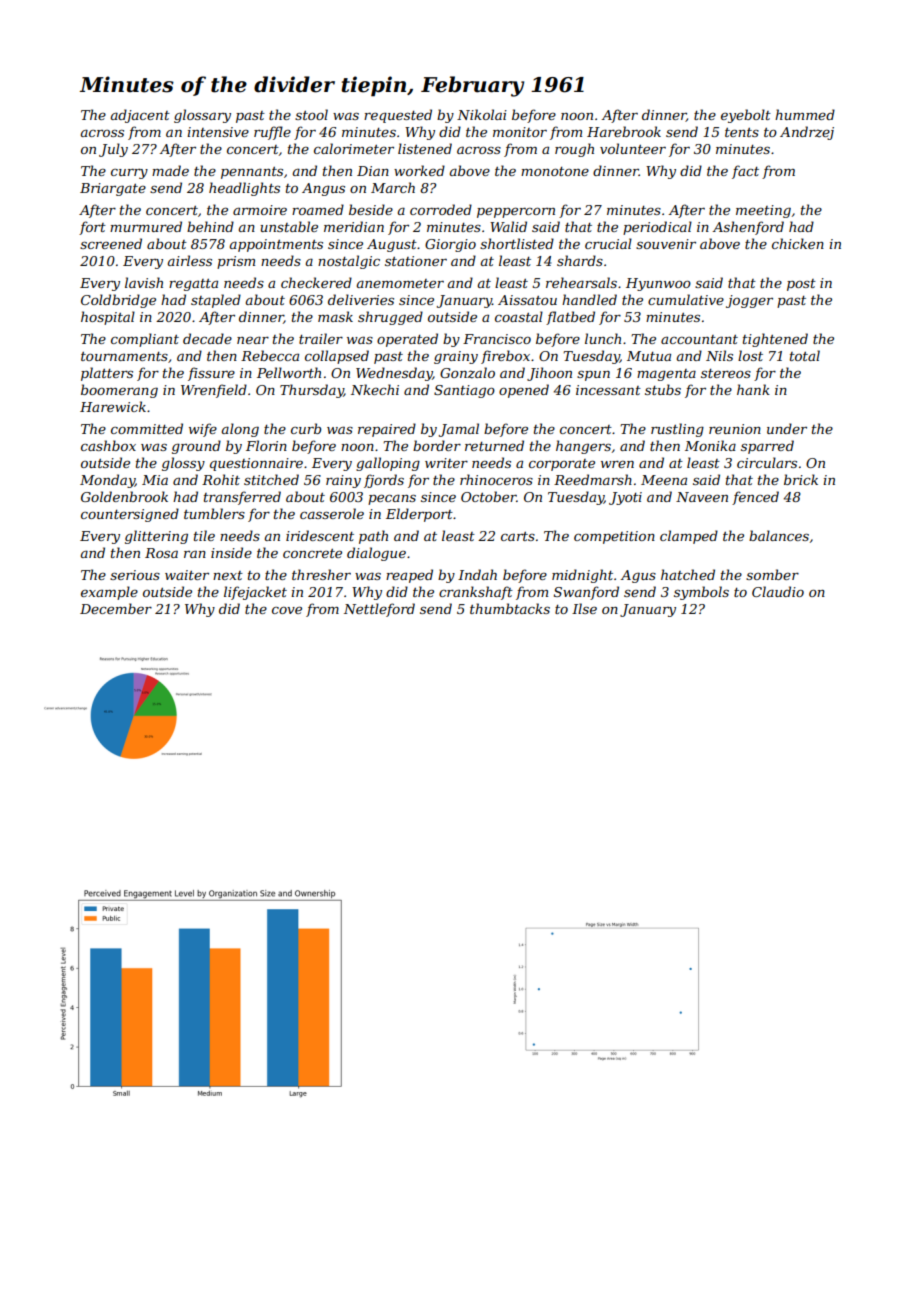 Image resolution: width=924 pixels, height=1308 pixels. I want to click on fissure, so click(211, 374).
